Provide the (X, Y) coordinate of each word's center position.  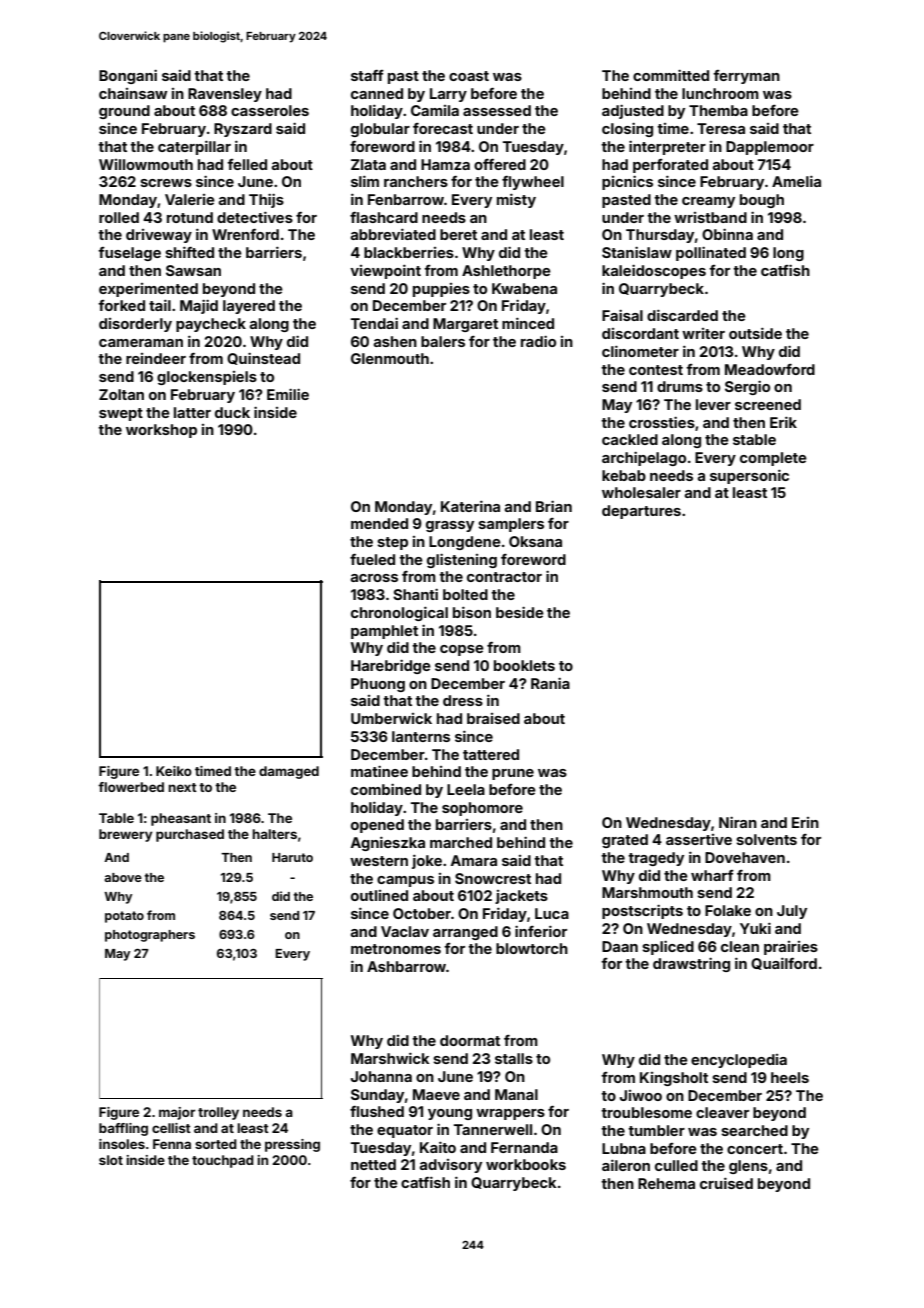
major (177, 1113)
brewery (126, 835)
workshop (161, 431)
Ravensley (225, 95)
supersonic (749, 476)
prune (513, 774)
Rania (550, 683)
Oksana (535, 541)
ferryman (746, 77)
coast (469, 76)
